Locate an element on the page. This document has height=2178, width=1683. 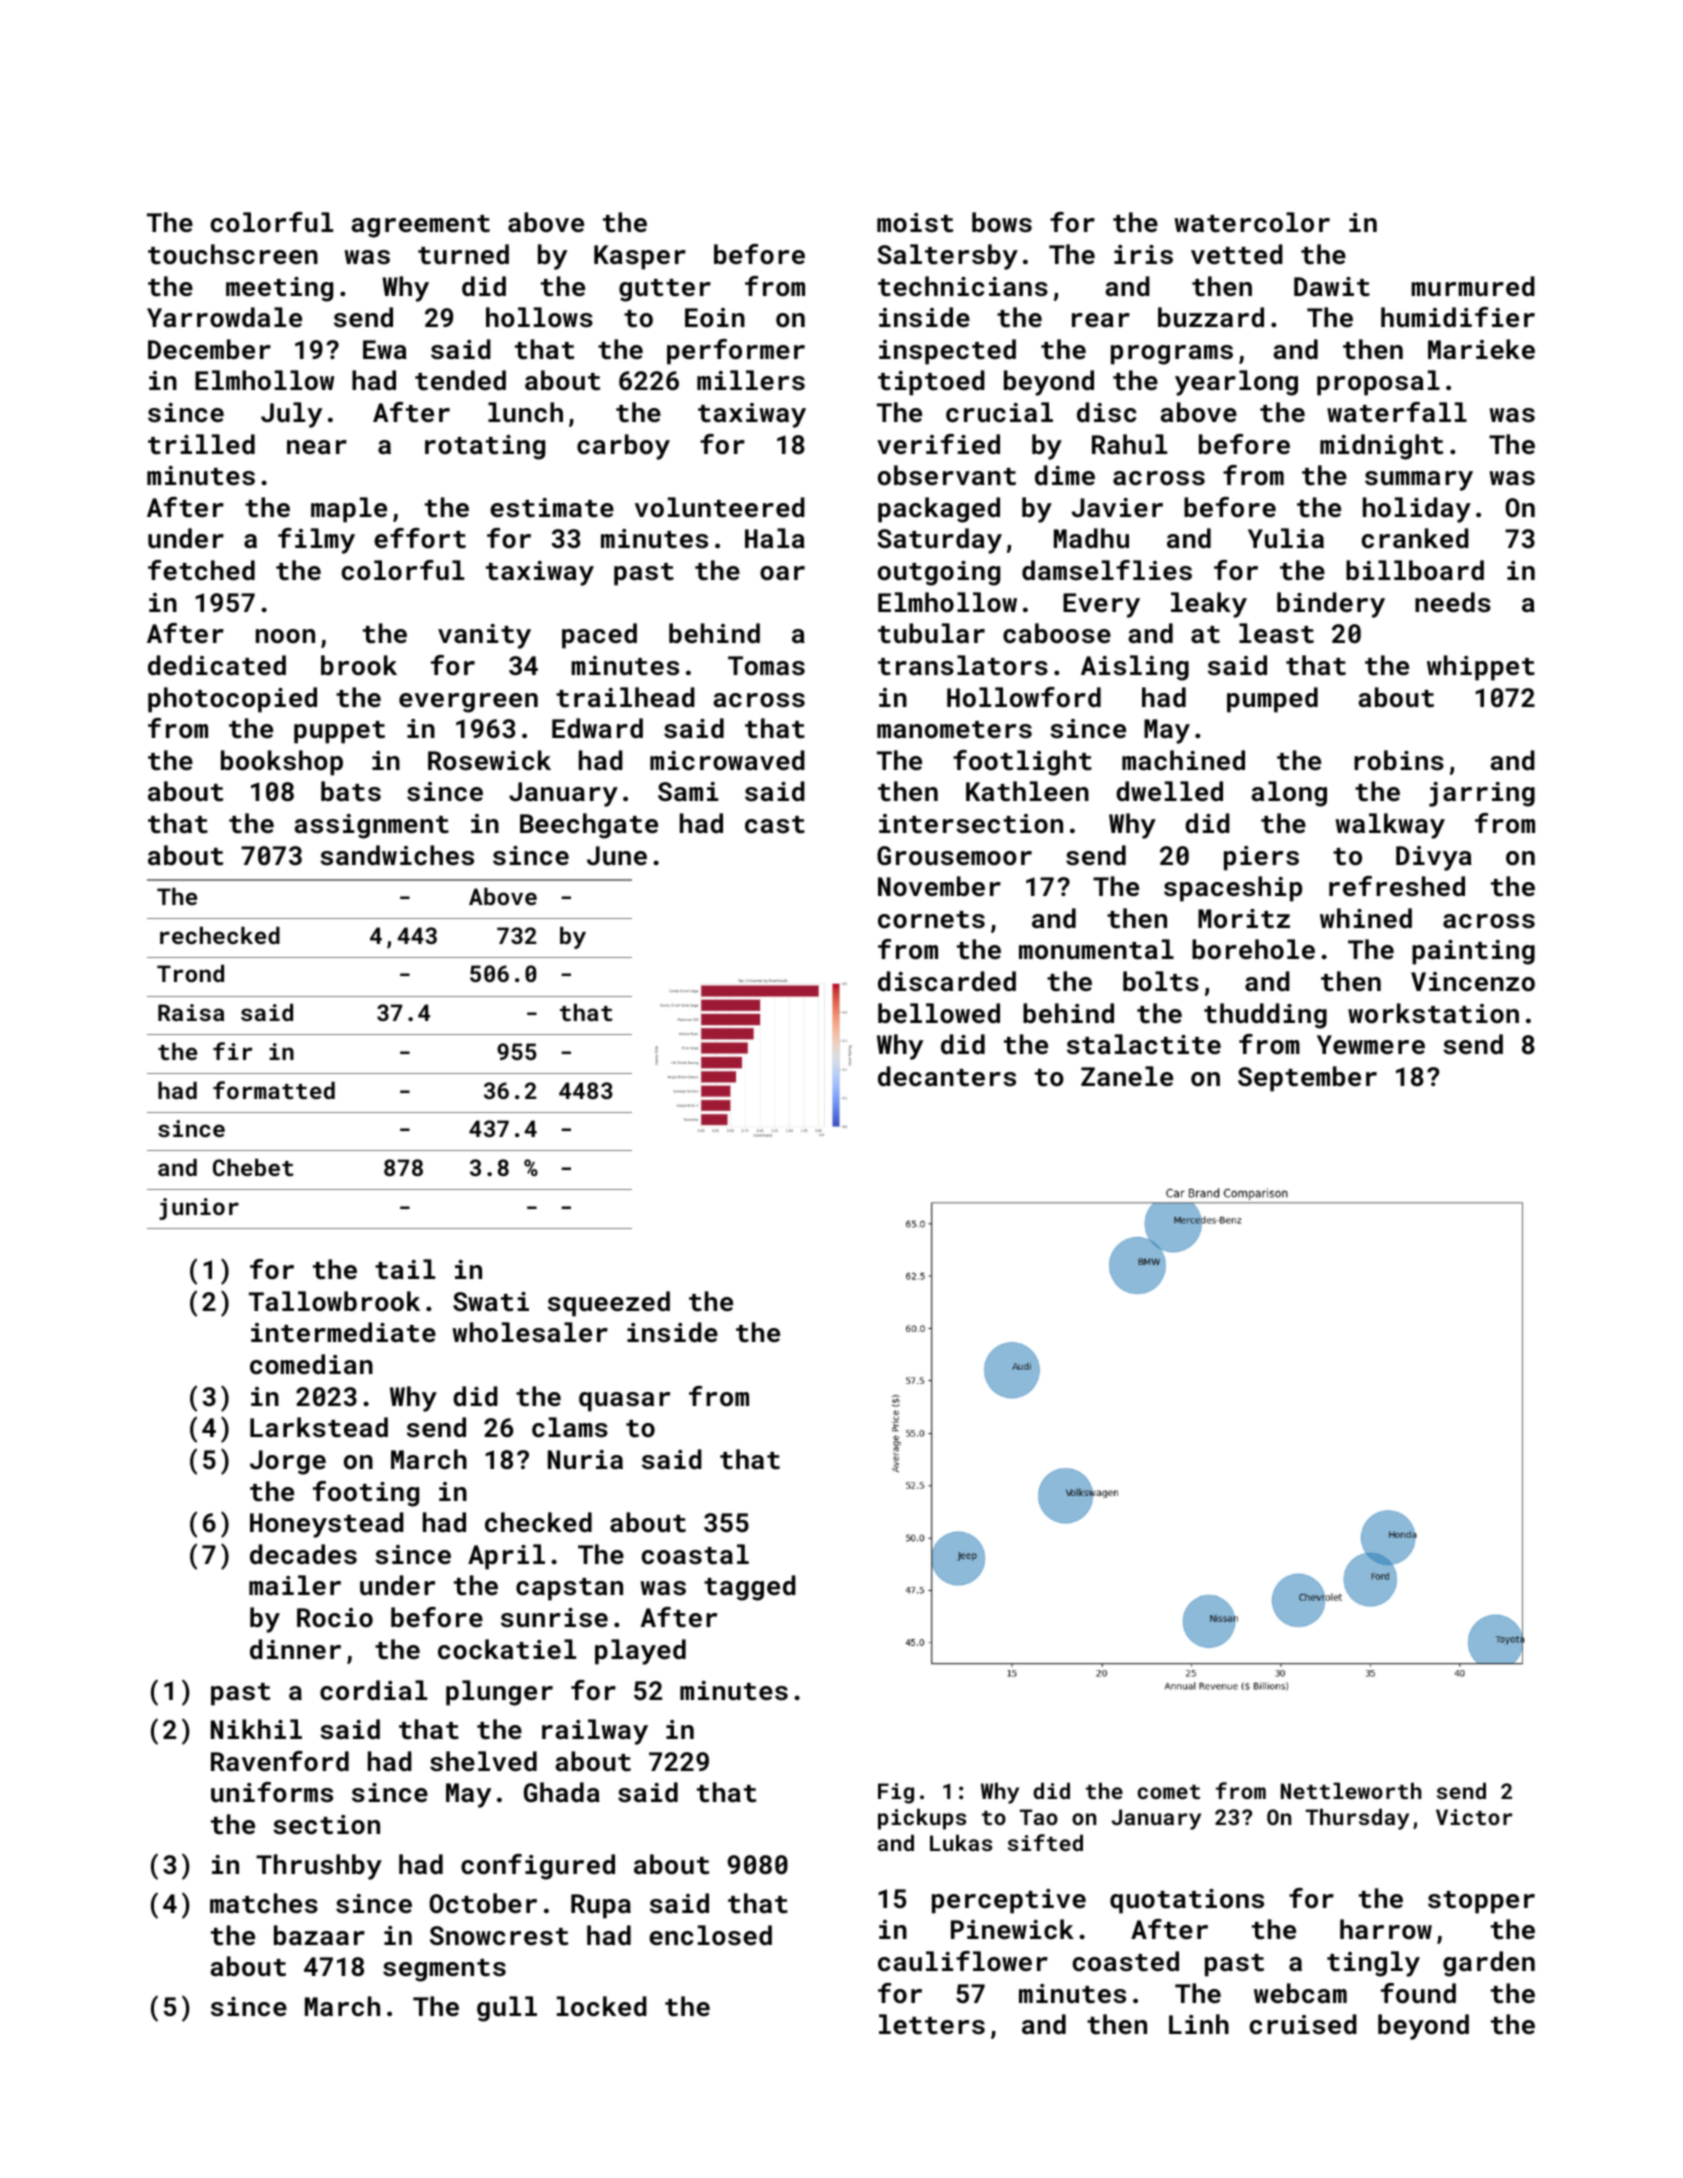
estimate is located at coordinates (552, 508).
